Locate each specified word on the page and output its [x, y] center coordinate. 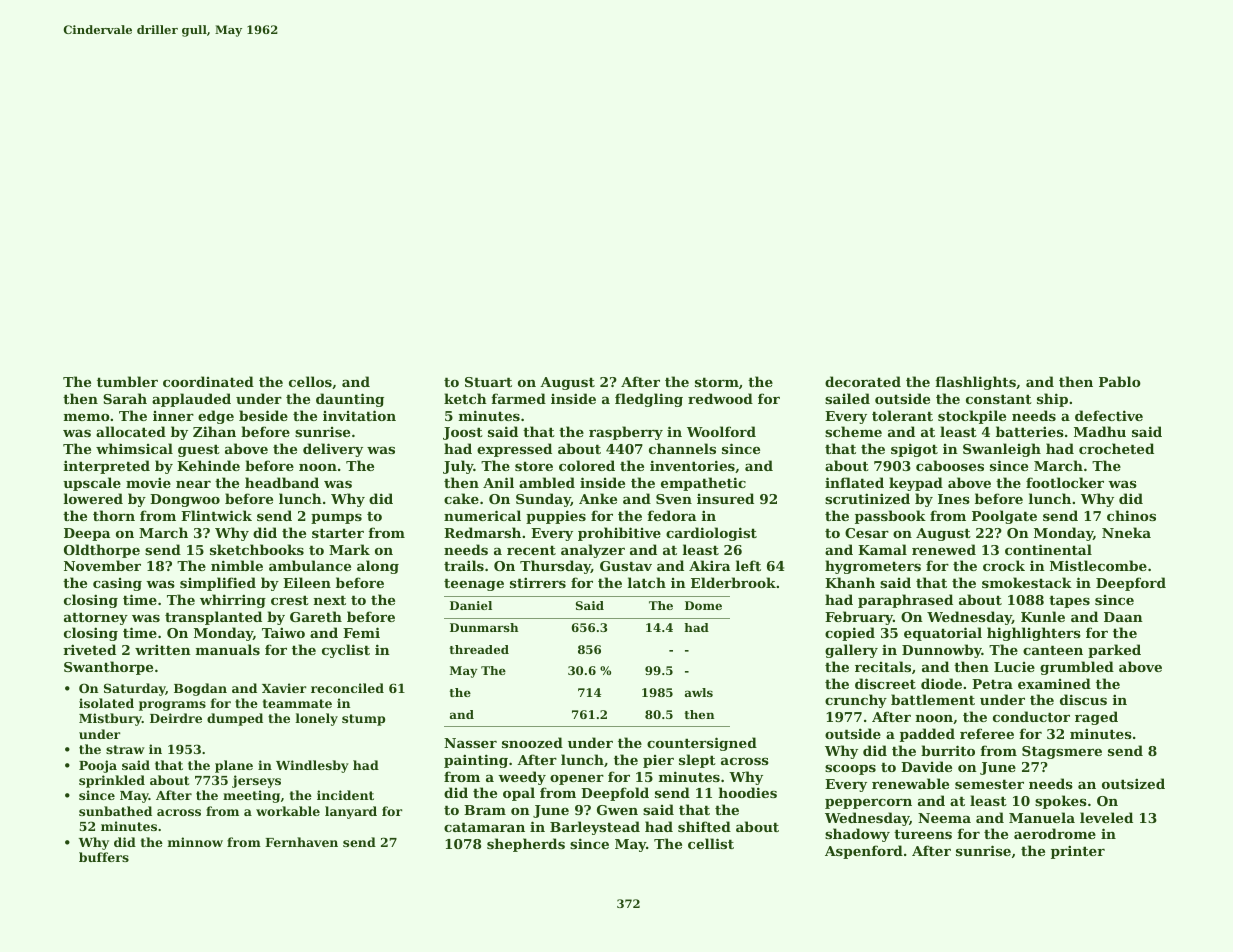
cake [461, 498]
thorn [114, 515]
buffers [104, 857]
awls [699, 692]
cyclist [346, 651]
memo [87, 417]
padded [927, 735]
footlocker [1065, 482]
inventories [692, 465]
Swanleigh [1002, 450]
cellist [711, 843]
